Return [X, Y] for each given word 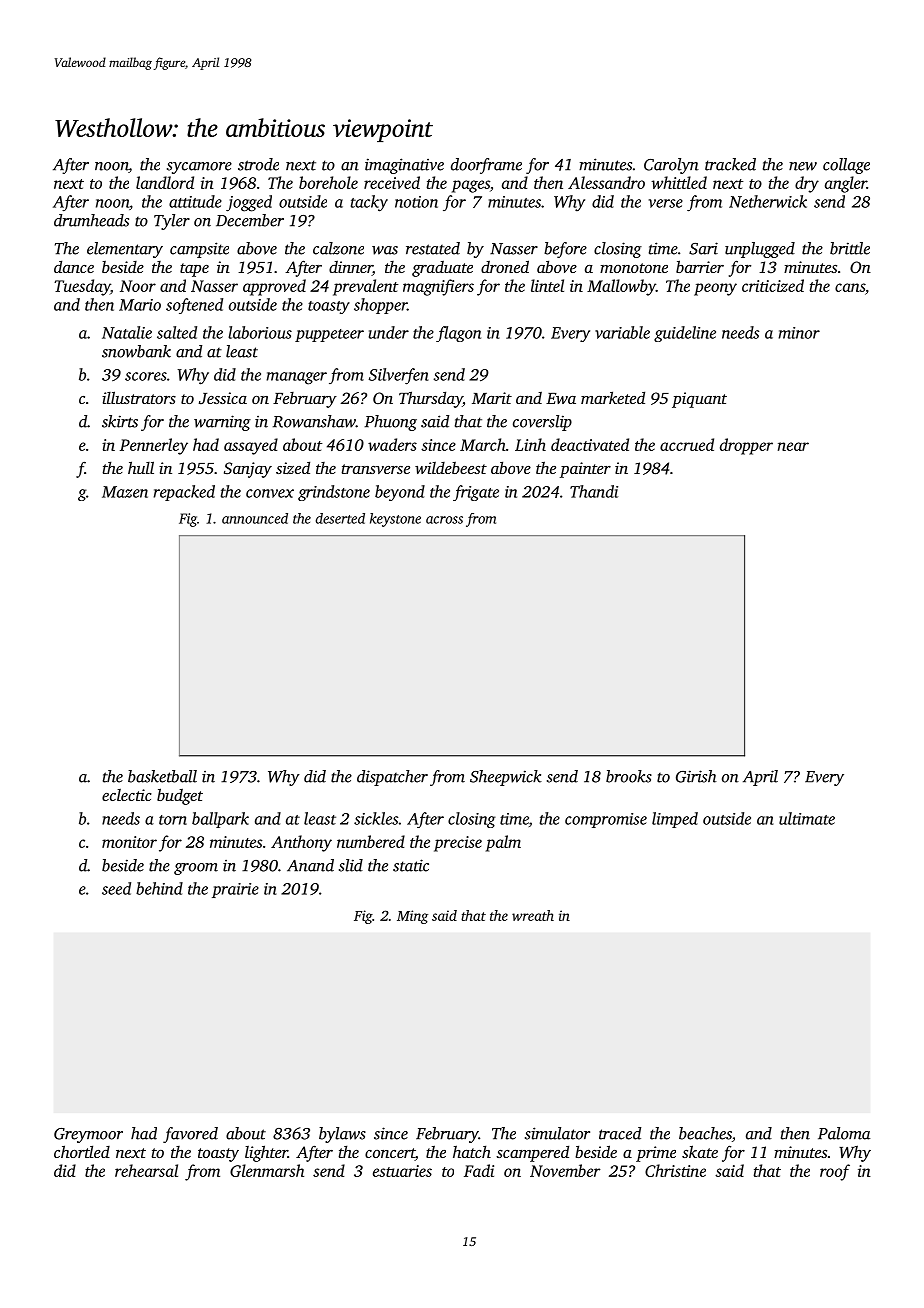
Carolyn [671, 166]
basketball [162, 776]
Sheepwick [506, 778]
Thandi [594, 491]
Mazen [125, 492]
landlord [165, 182]
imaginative [404, 166]
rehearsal [146, 1170]
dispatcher [392, 778]
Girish [696, 776]
